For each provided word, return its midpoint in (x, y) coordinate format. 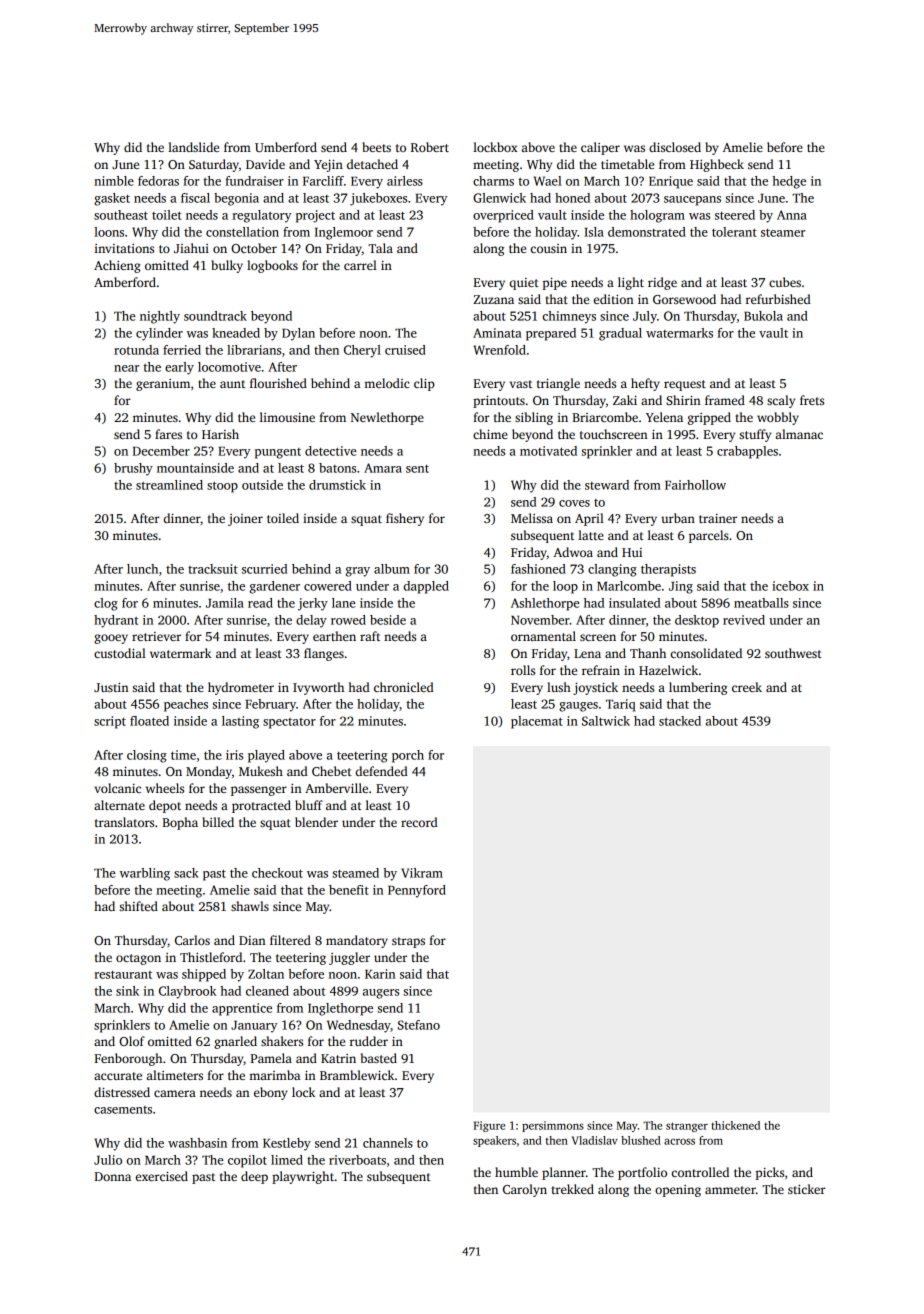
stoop (222, 487)
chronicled (404, 687)
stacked (680, 721)
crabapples (747, 452)
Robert (430, 147)
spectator (289, 723)
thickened (735, 1125)
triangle (558, 384)
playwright (303, 1177)
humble (516, 1172)
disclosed (675, 147)
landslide (193, 147)
